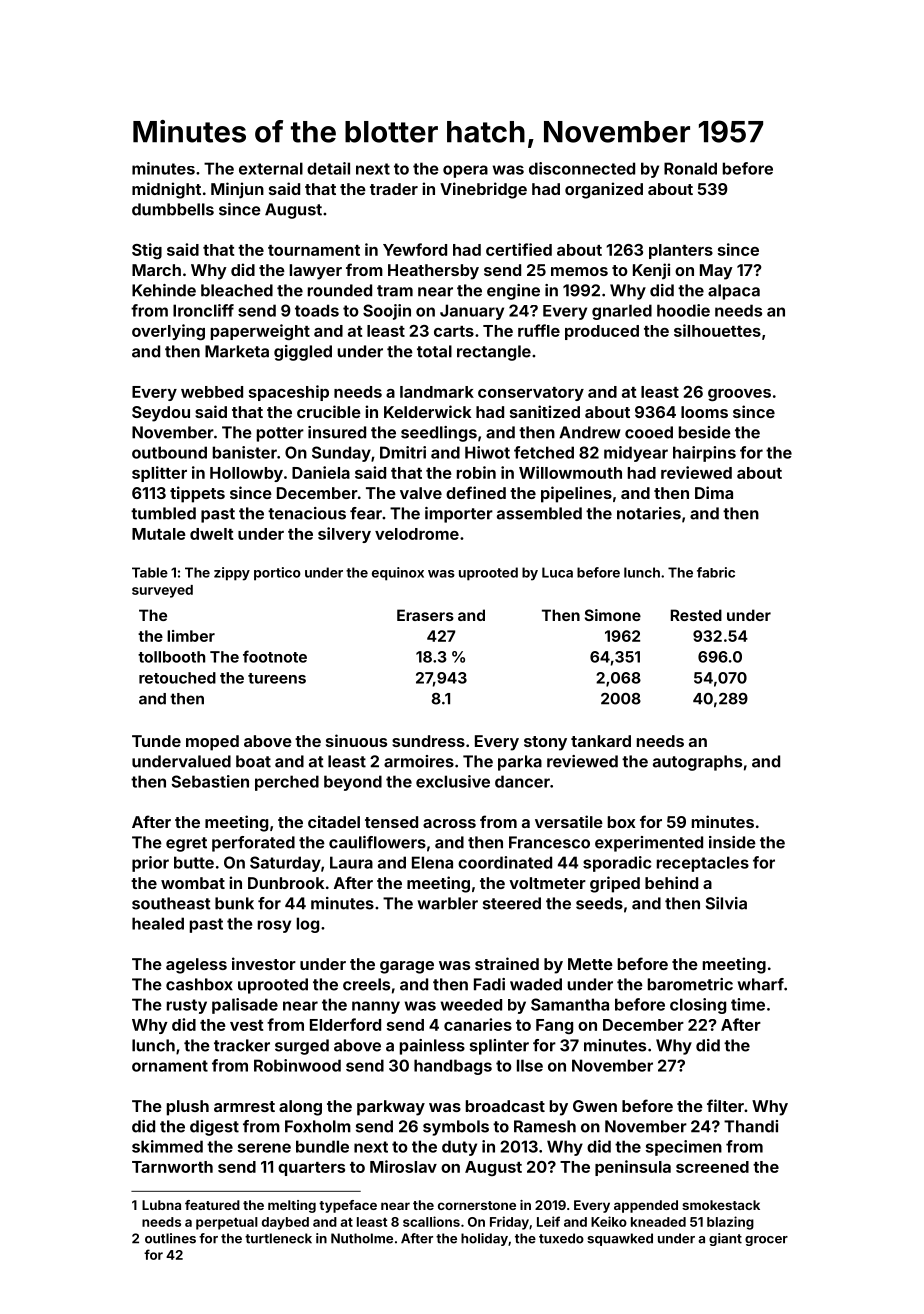  Describe the element at coordinates (690, 168) in the screenshot. I see `Ronald` at that location.
